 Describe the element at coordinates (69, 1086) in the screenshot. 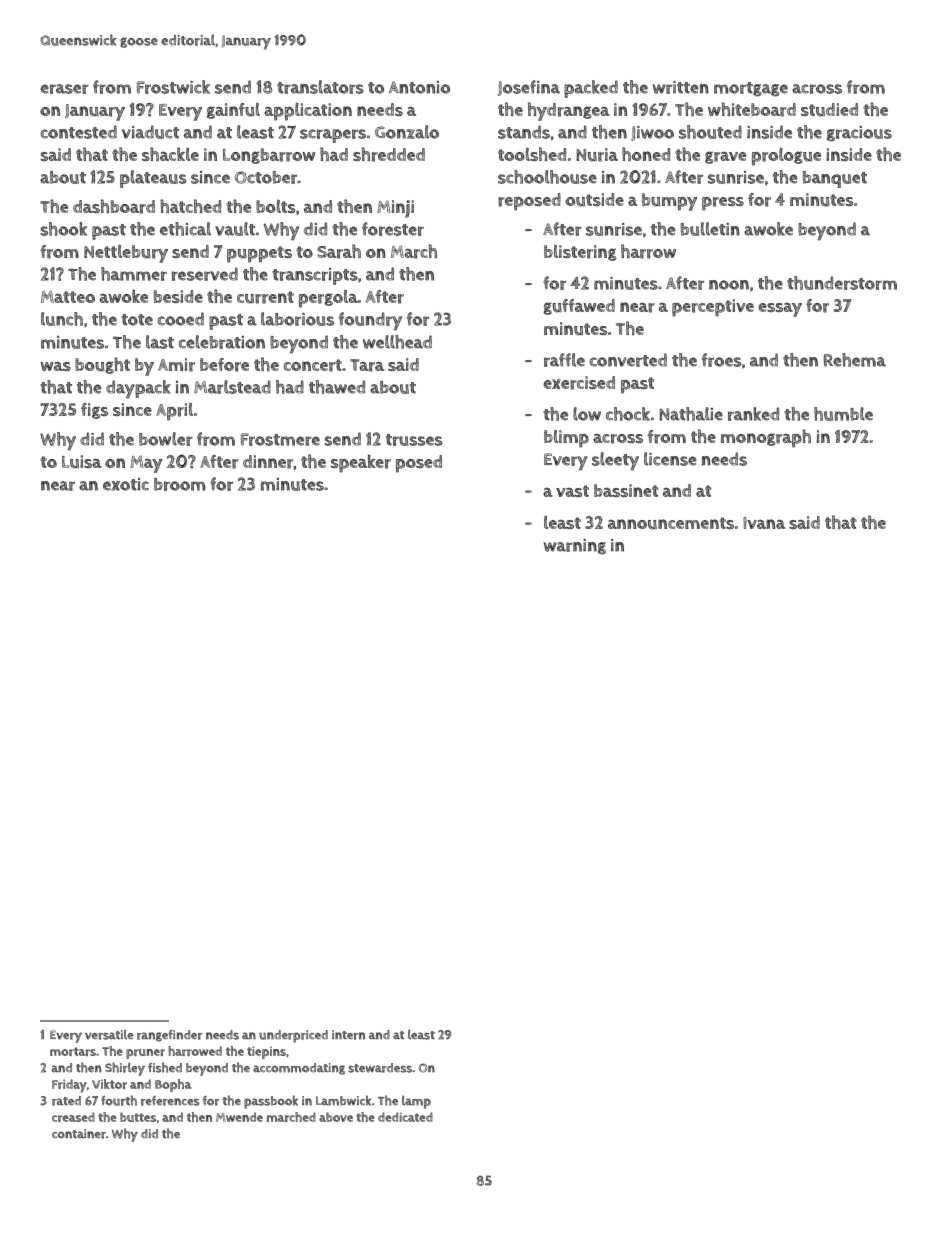

I see `Friday` at that location.
